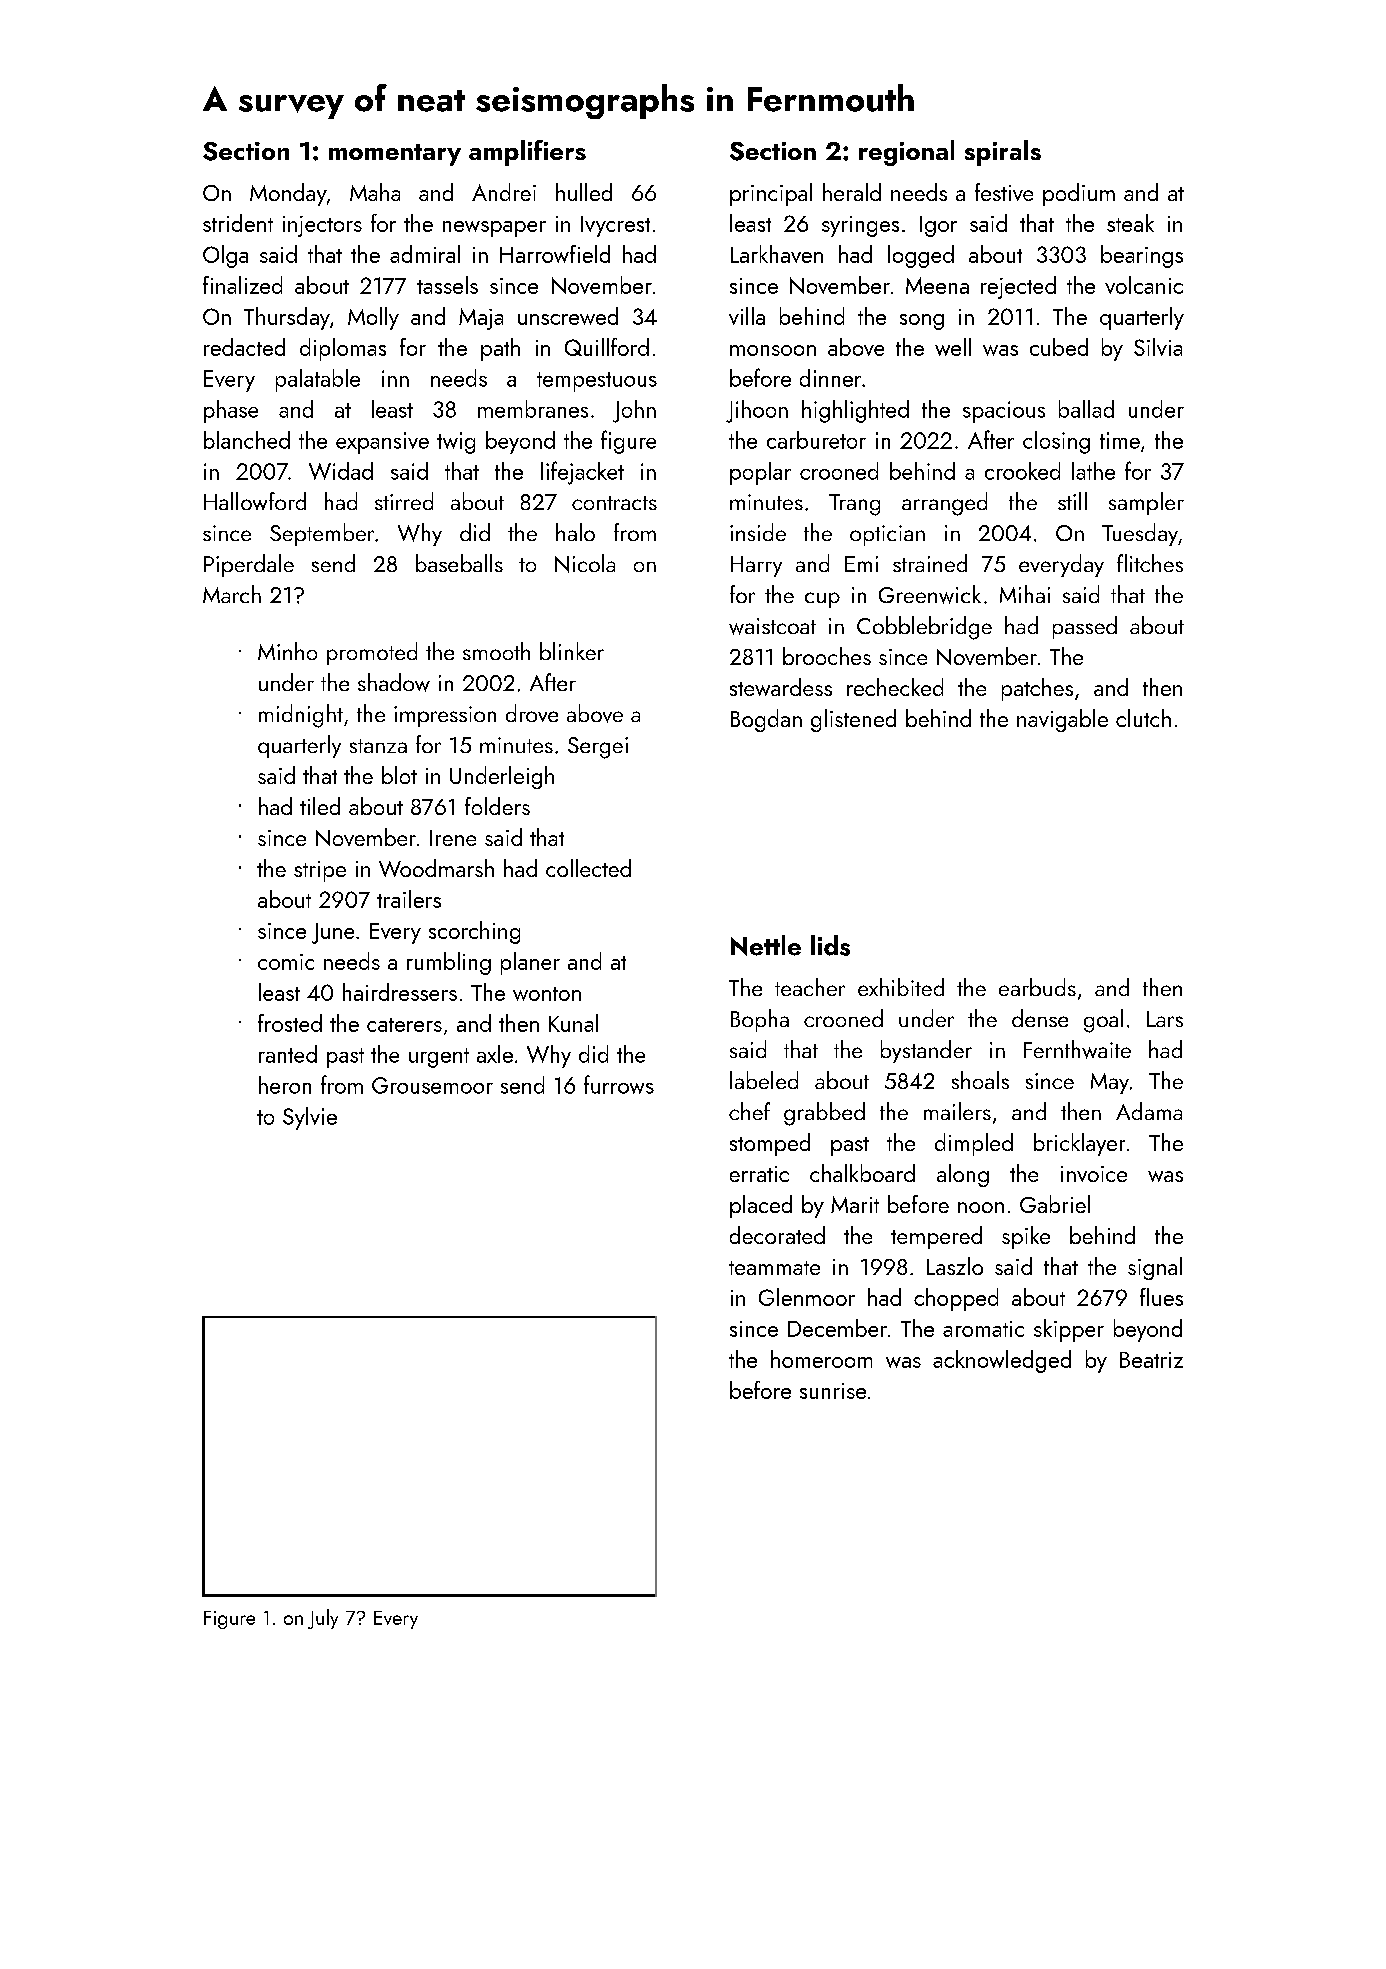  Describe the element at coordinates (1018, 287) in the document. I see `rejected` at that location.
